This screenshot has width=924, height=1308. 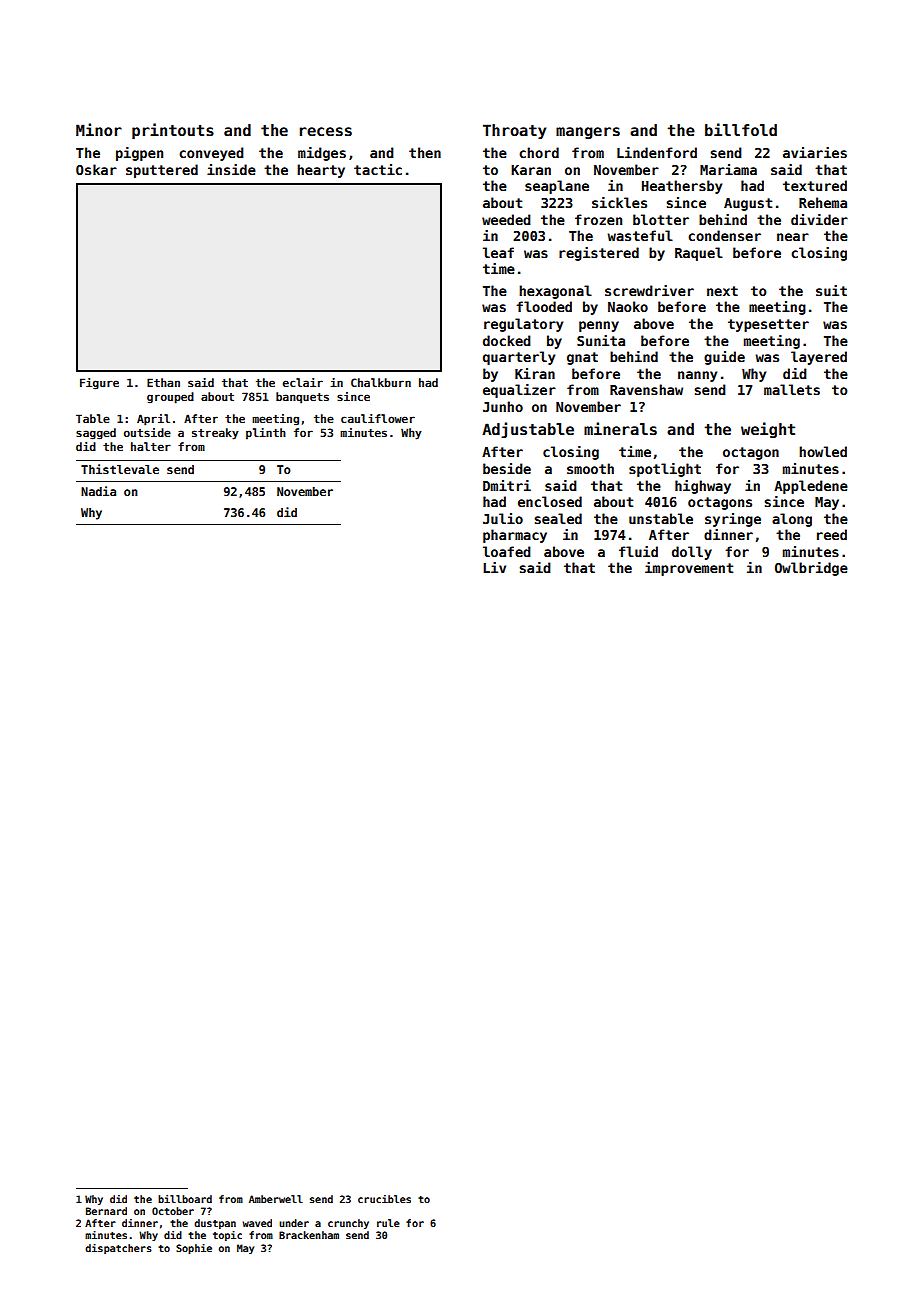 I want to click on Throaty, so click(x=514, y=131).
